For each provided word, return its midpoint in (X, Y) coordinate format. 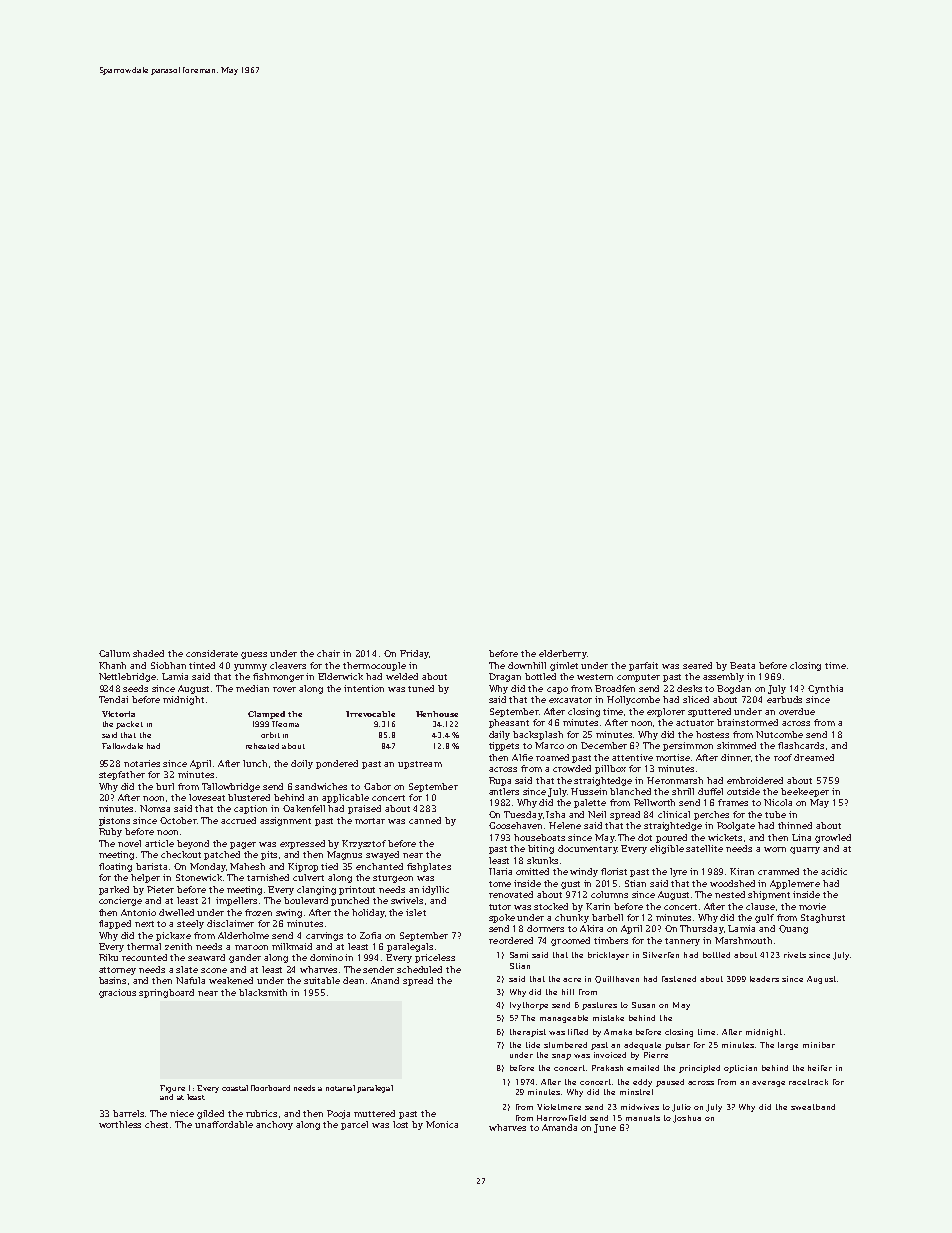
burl (165, 786)
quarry (805, 850)
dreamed (814, 757)
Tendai (113, 699)
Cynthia (825, 689)
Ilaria (500, 871)
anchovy (274, 1125)
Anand (385, 980)
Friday (414, 654)
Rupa (500, 781)
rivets (795, 955)
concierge (120, 901)
